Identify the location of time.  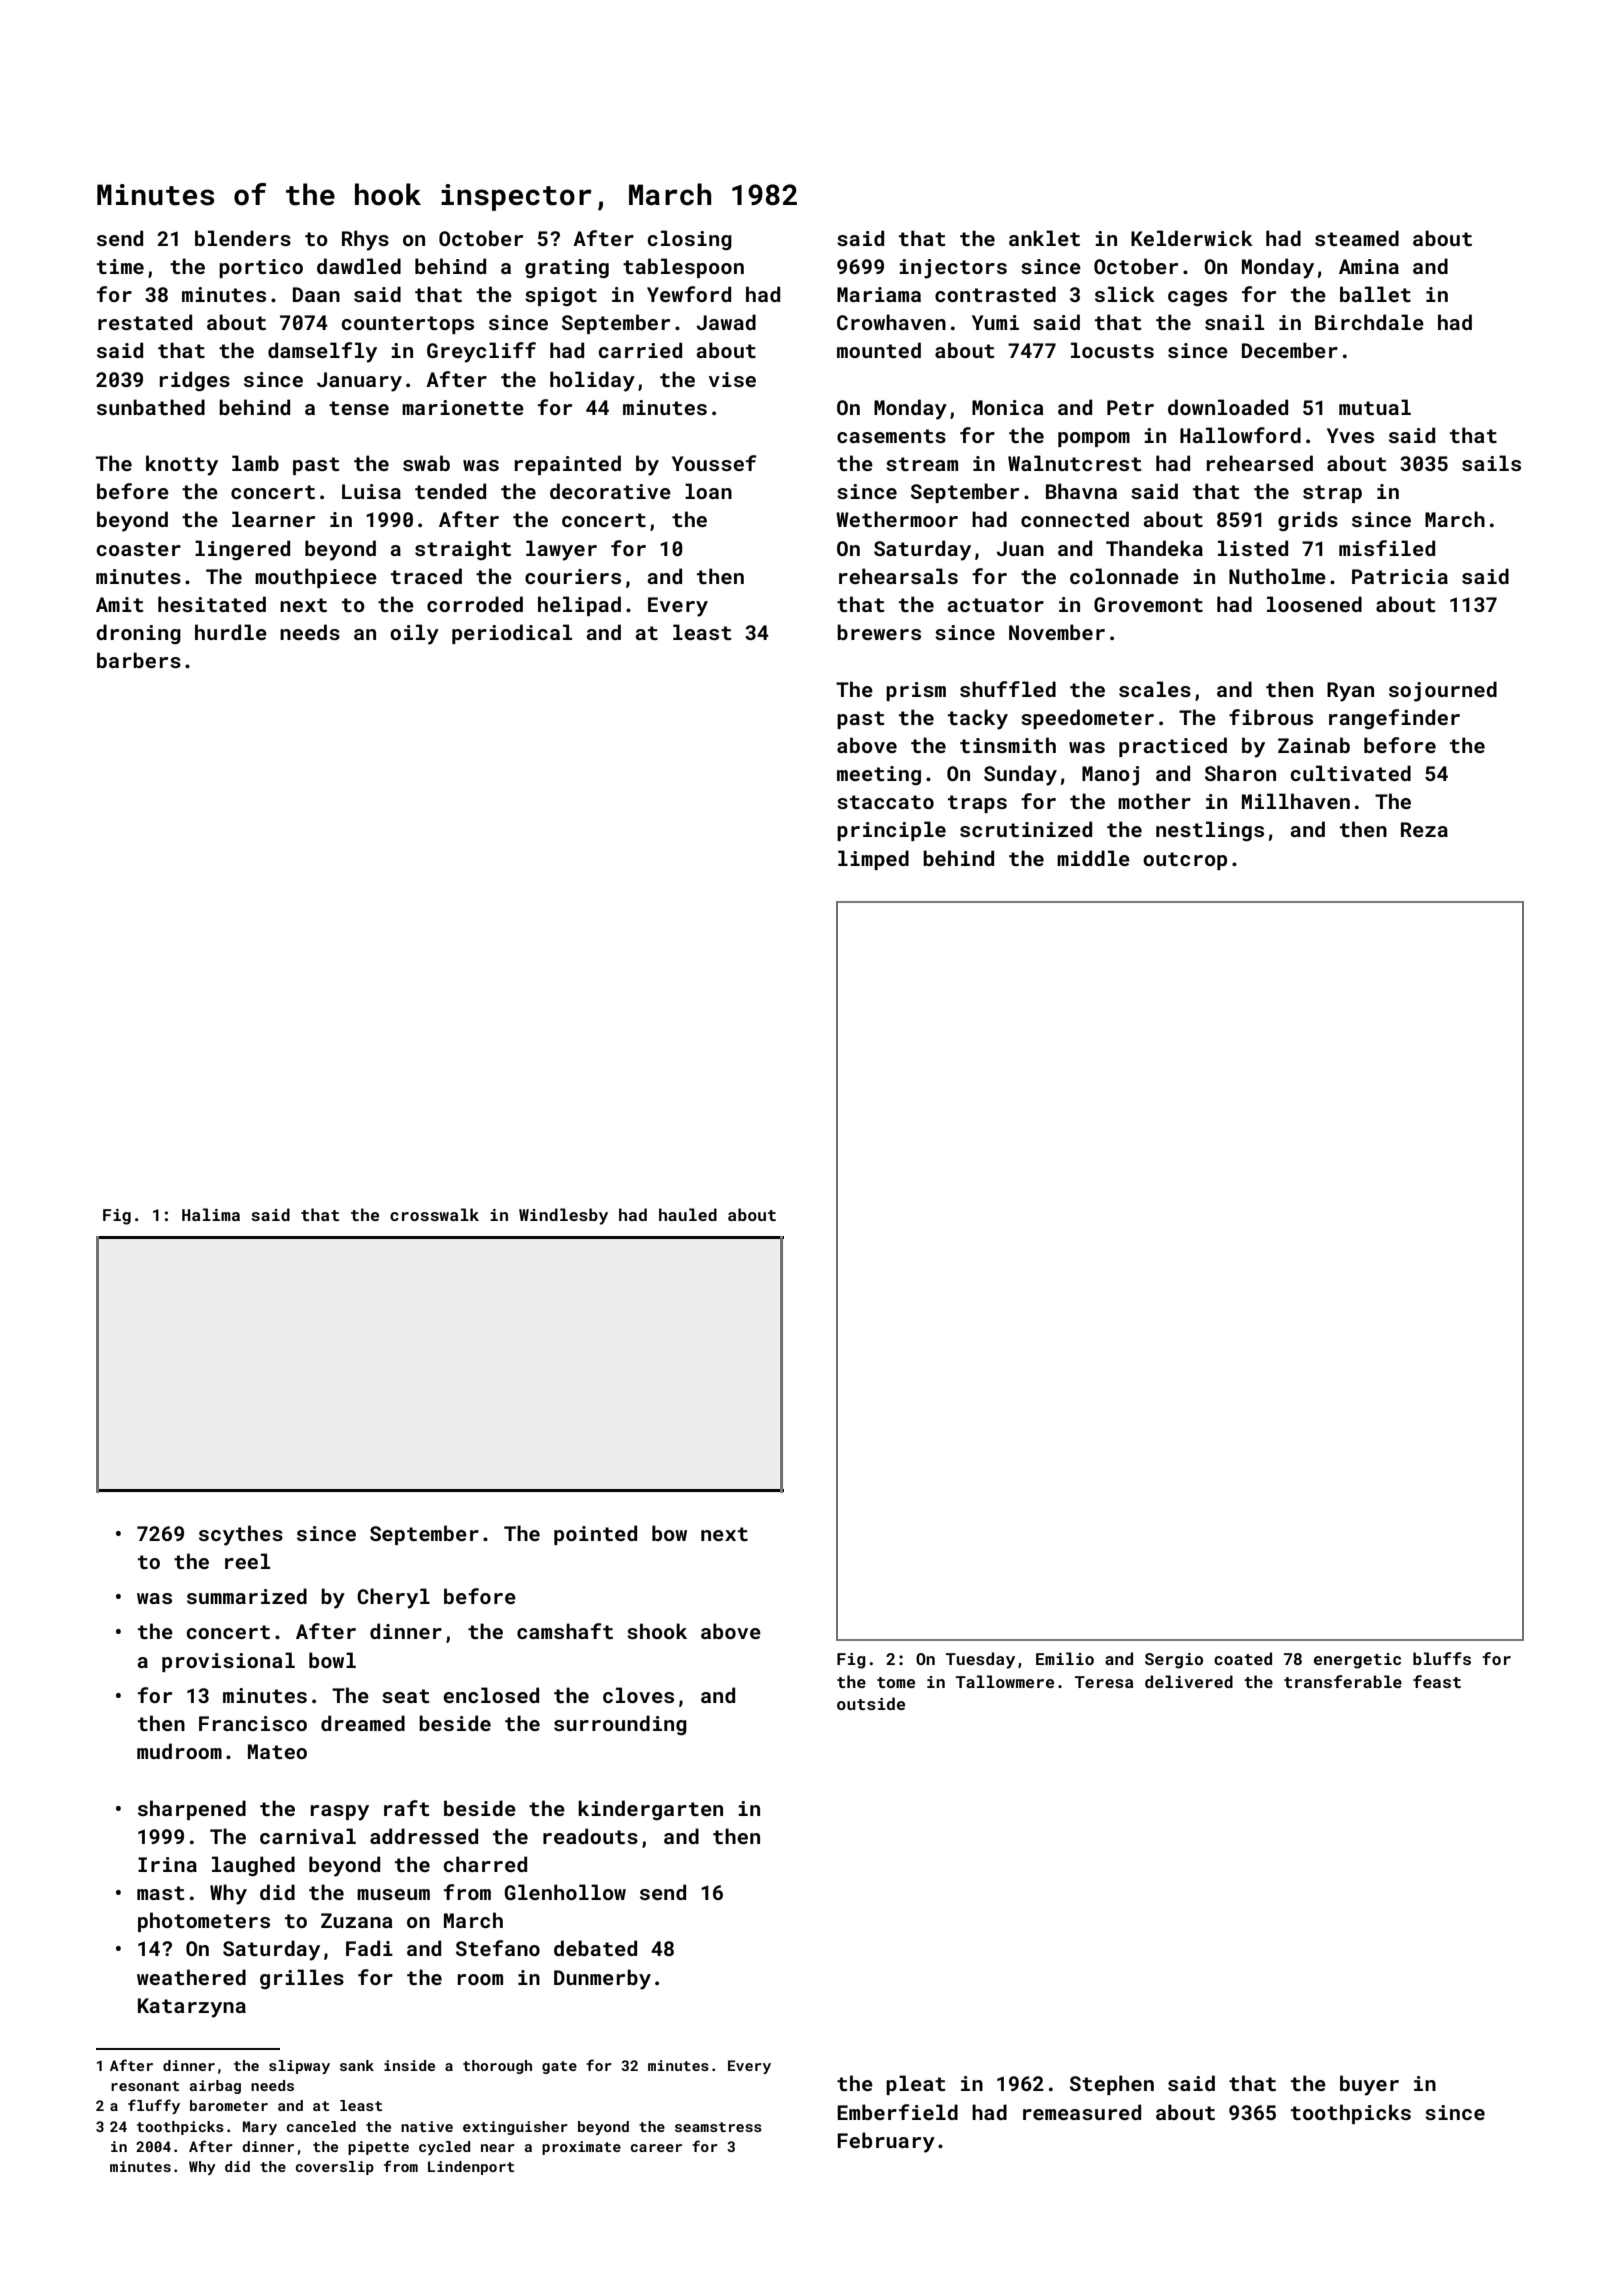
(120, 266).
